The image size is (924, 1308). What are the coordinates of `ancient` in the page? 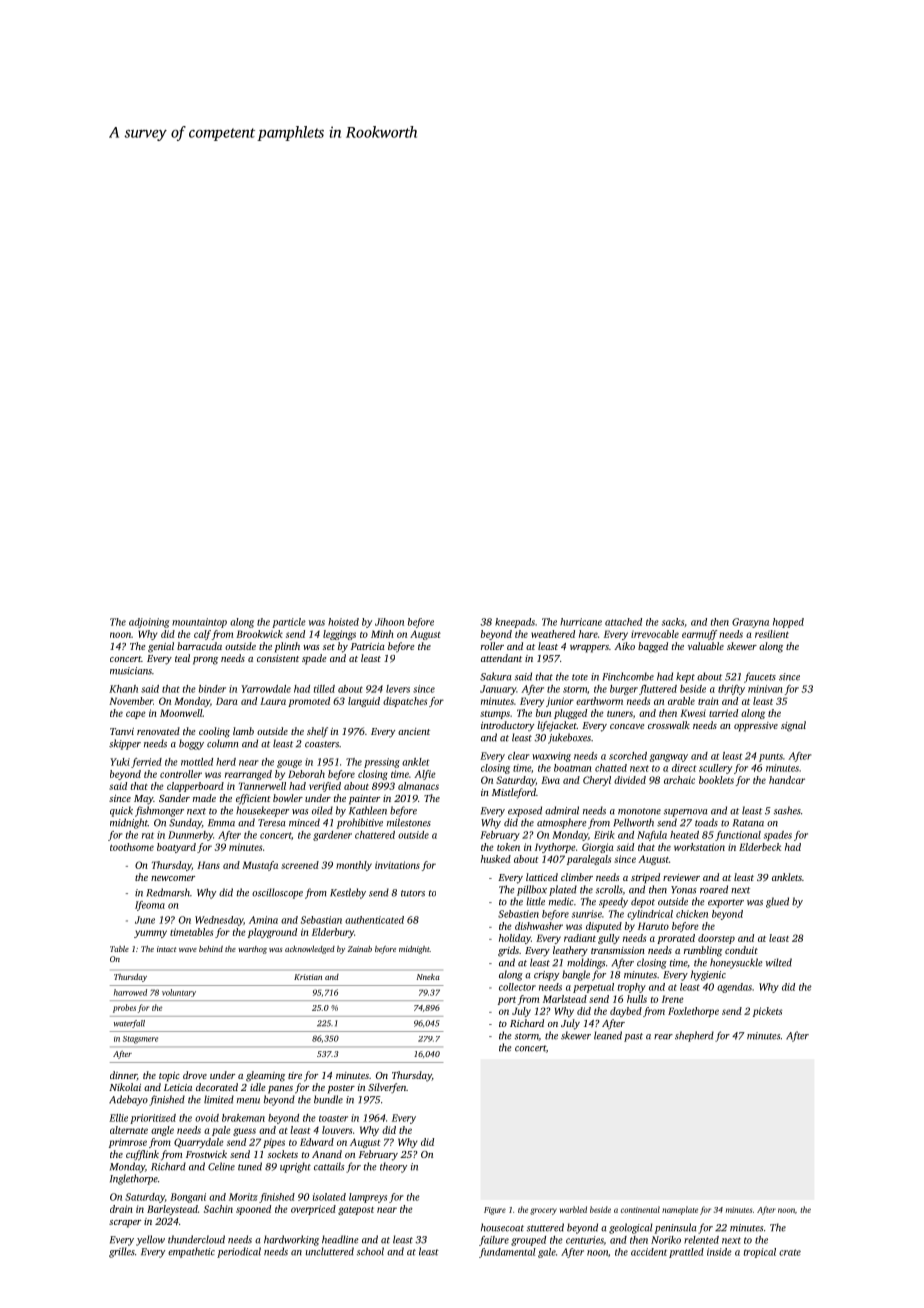 It's located at (414, 731).
